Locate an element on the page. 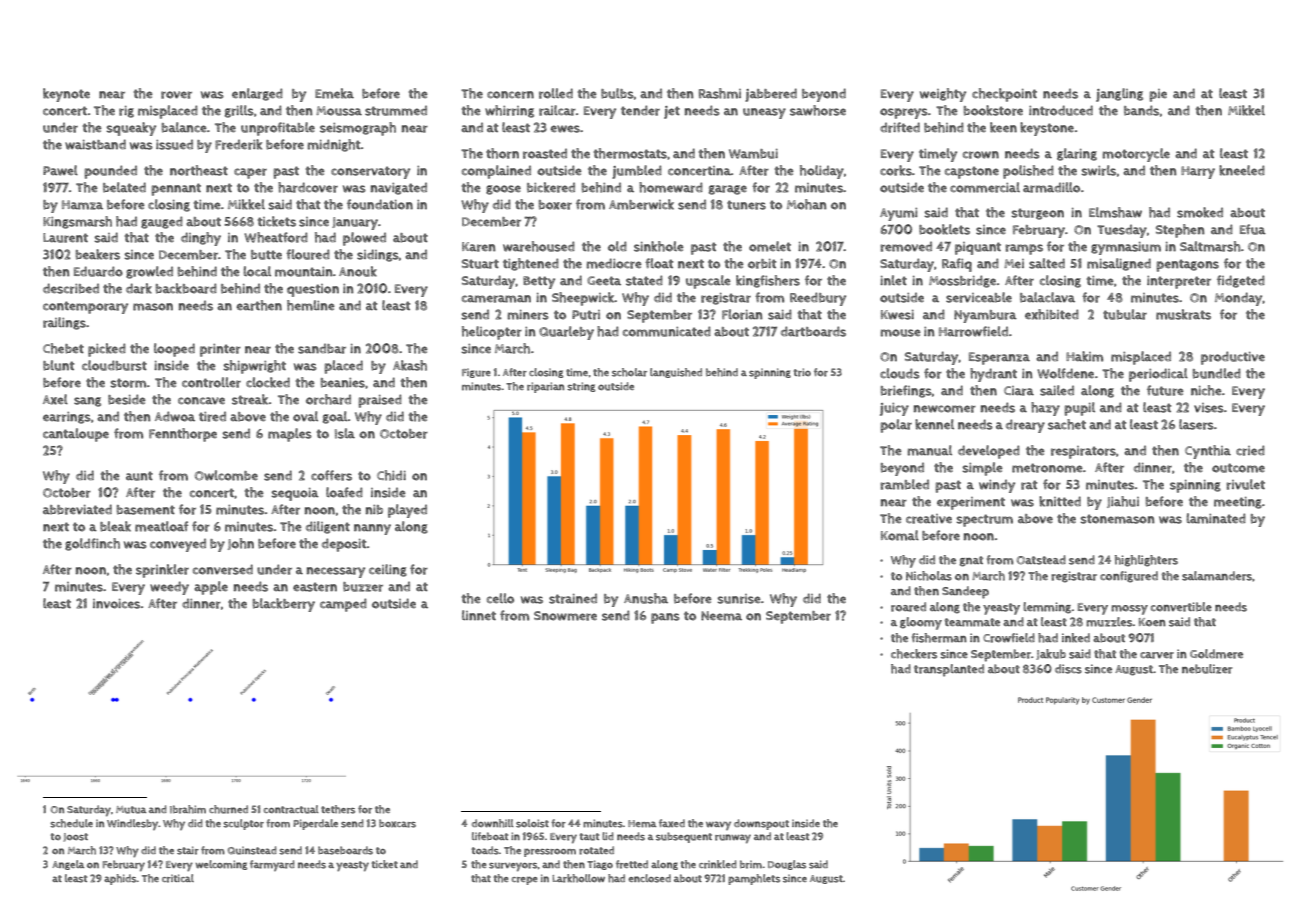 This image has width=1308, height=924. Douglas is located at coordinates (787, 865).
